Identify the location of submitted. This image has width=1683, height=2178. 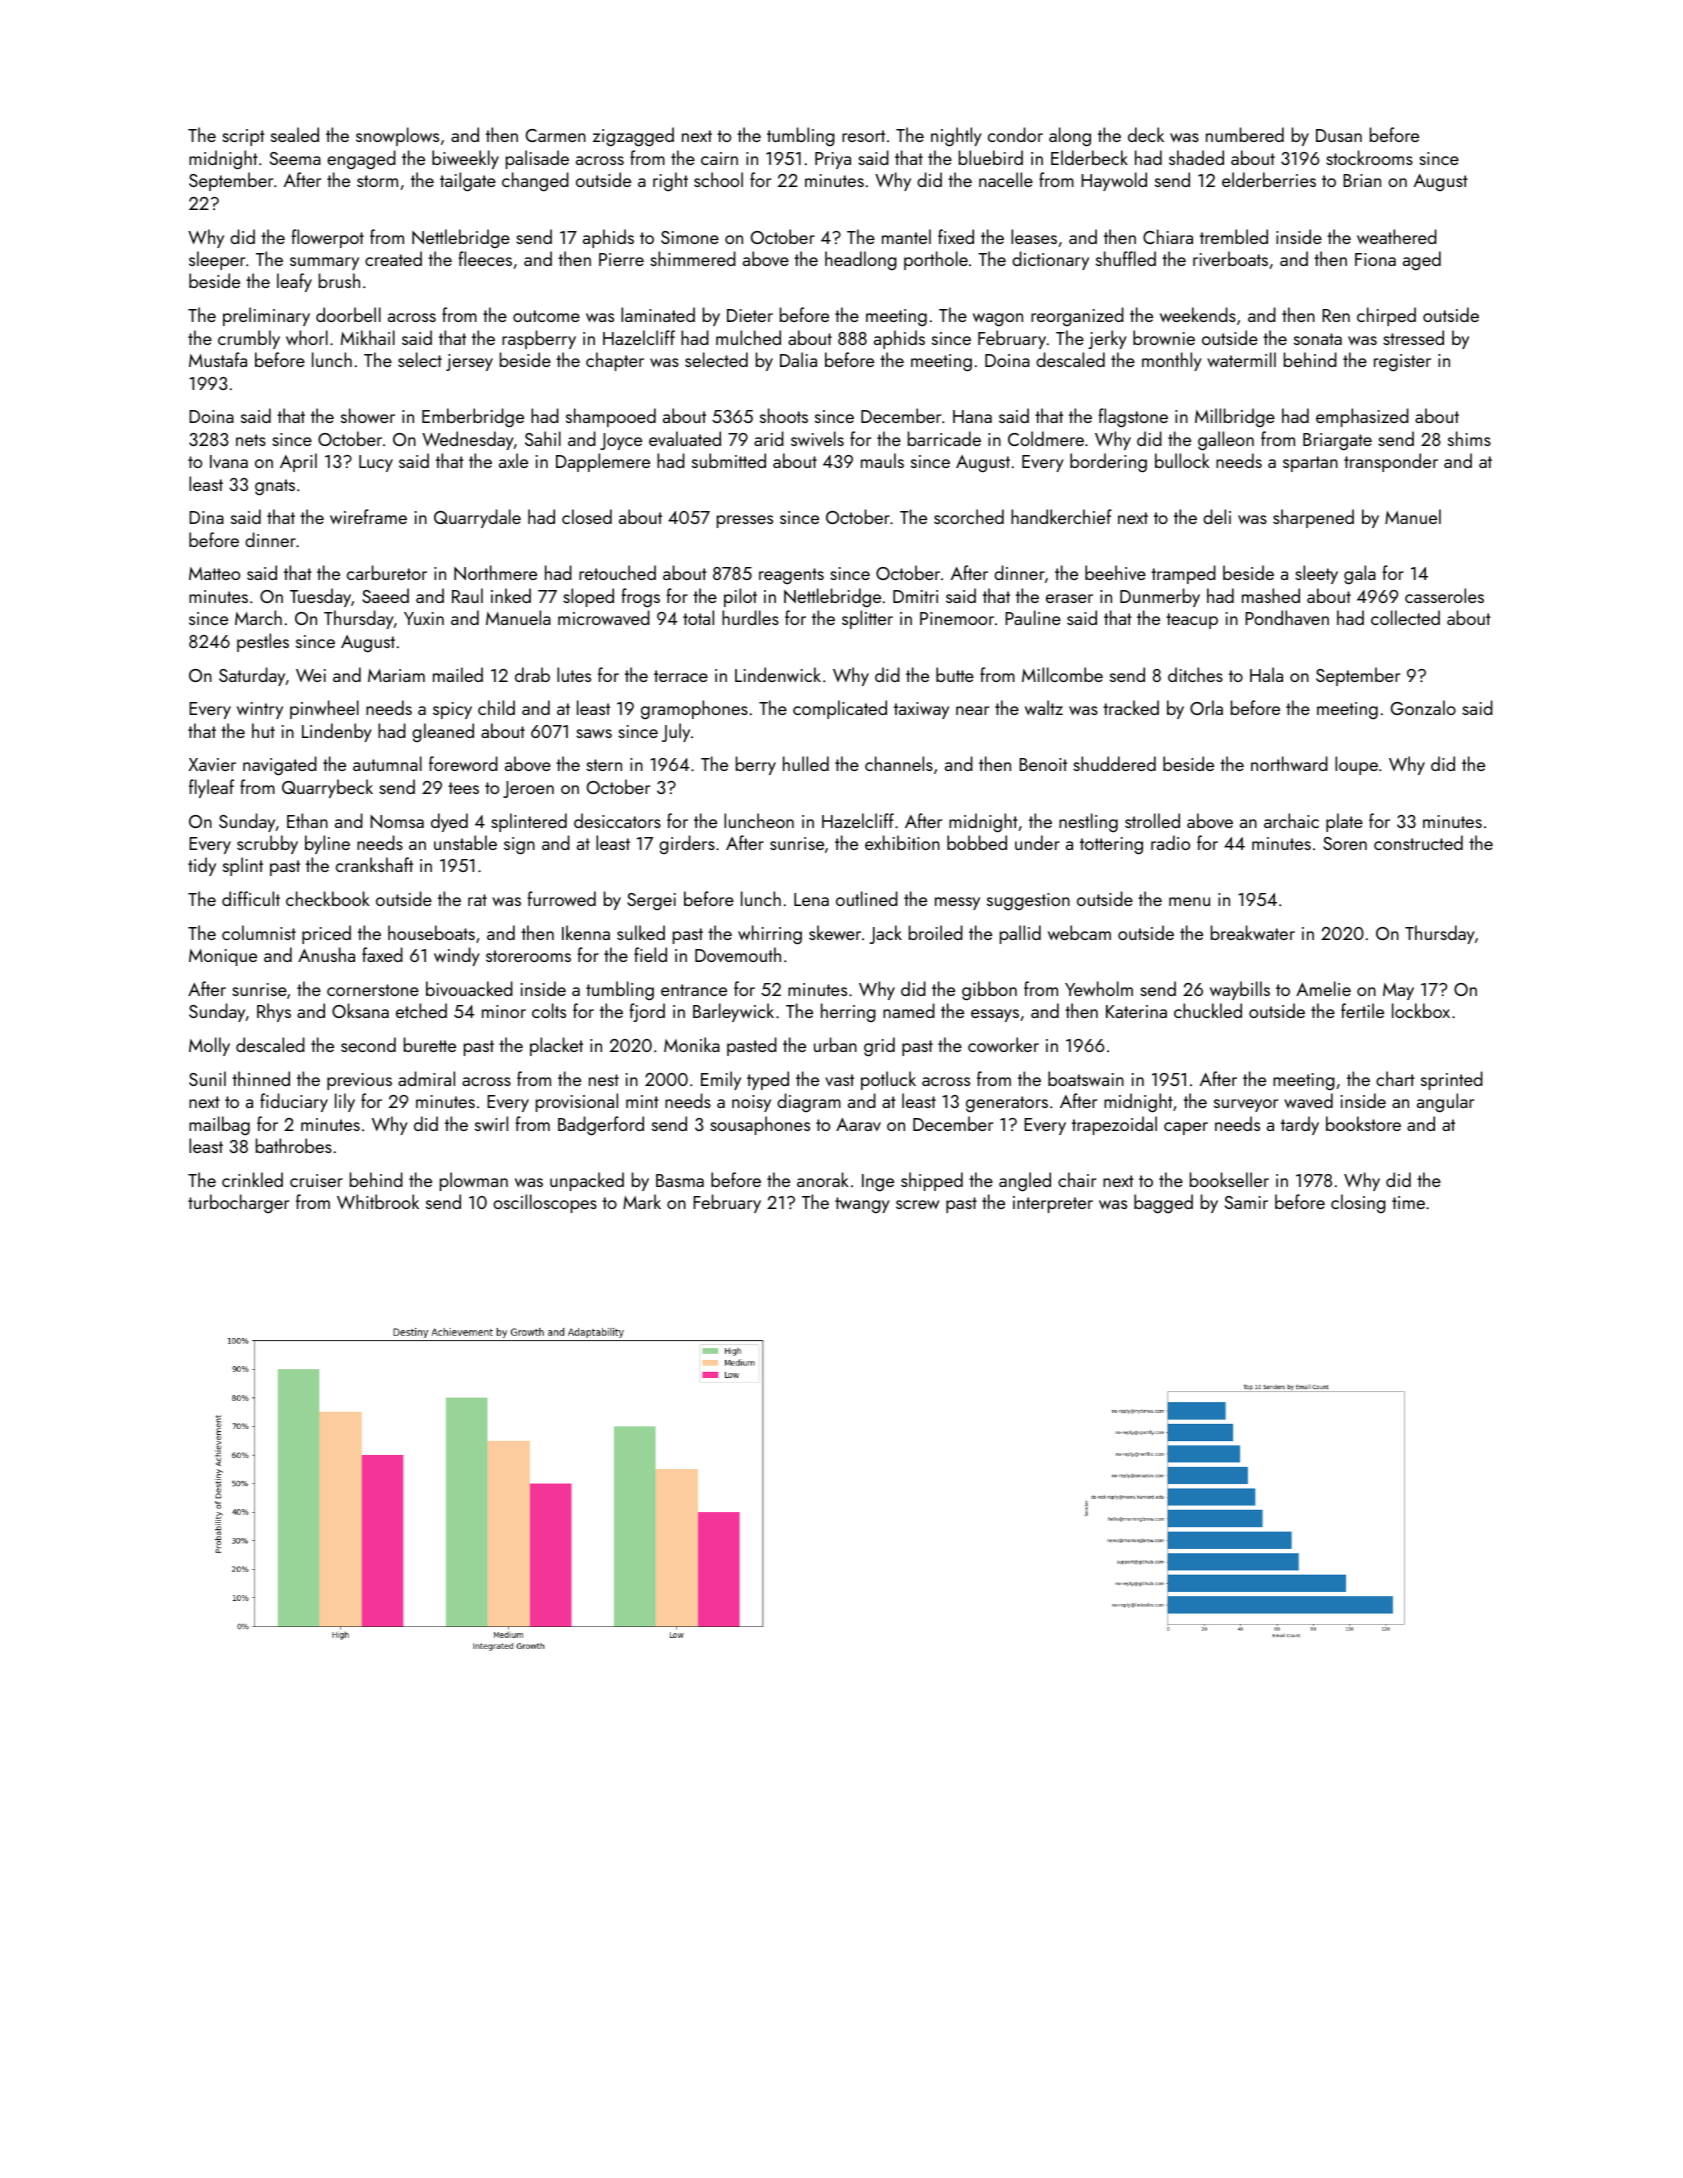
(729, 460).
